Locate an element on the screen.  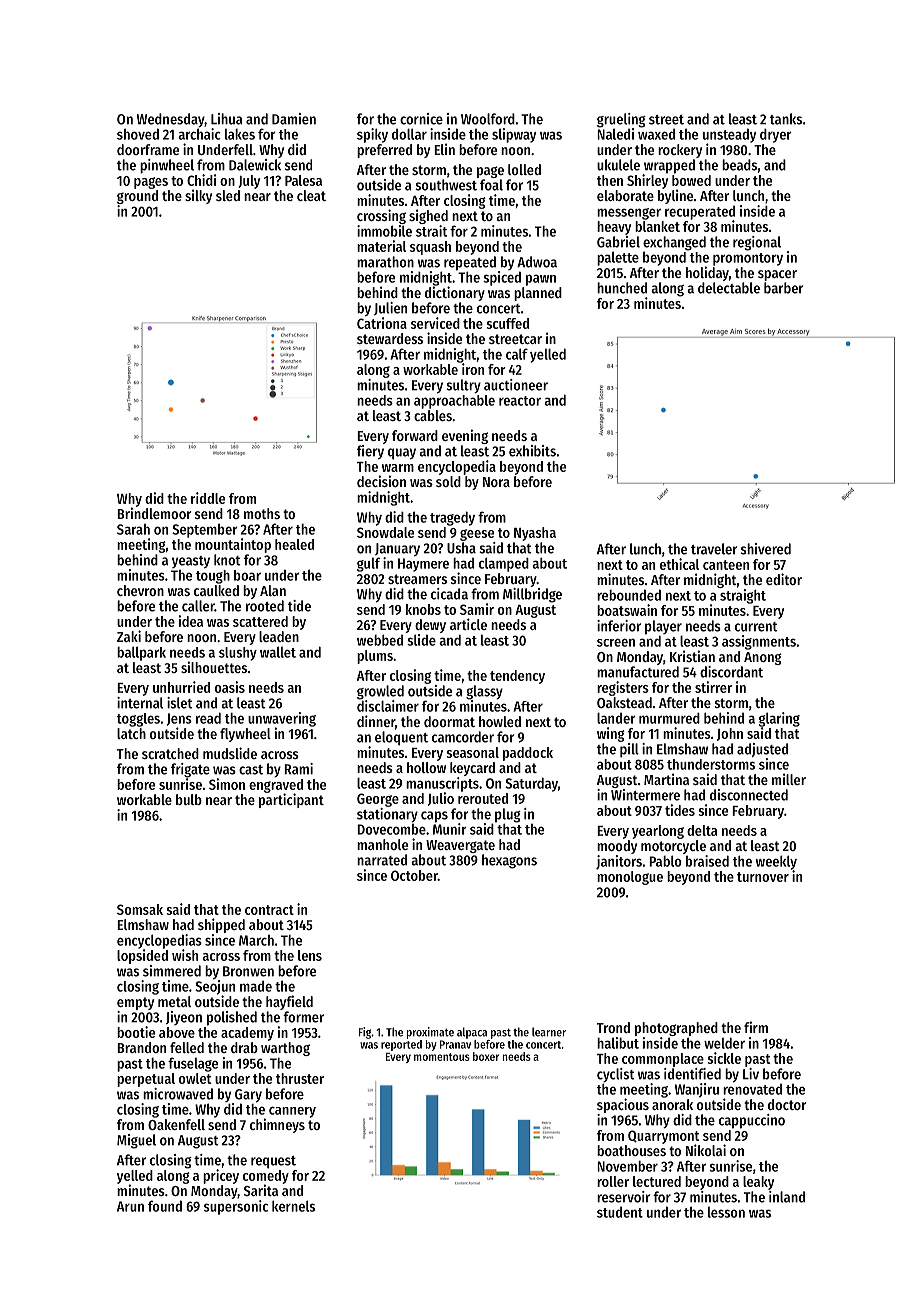
Lihua is located at coordinates (227, 119).
